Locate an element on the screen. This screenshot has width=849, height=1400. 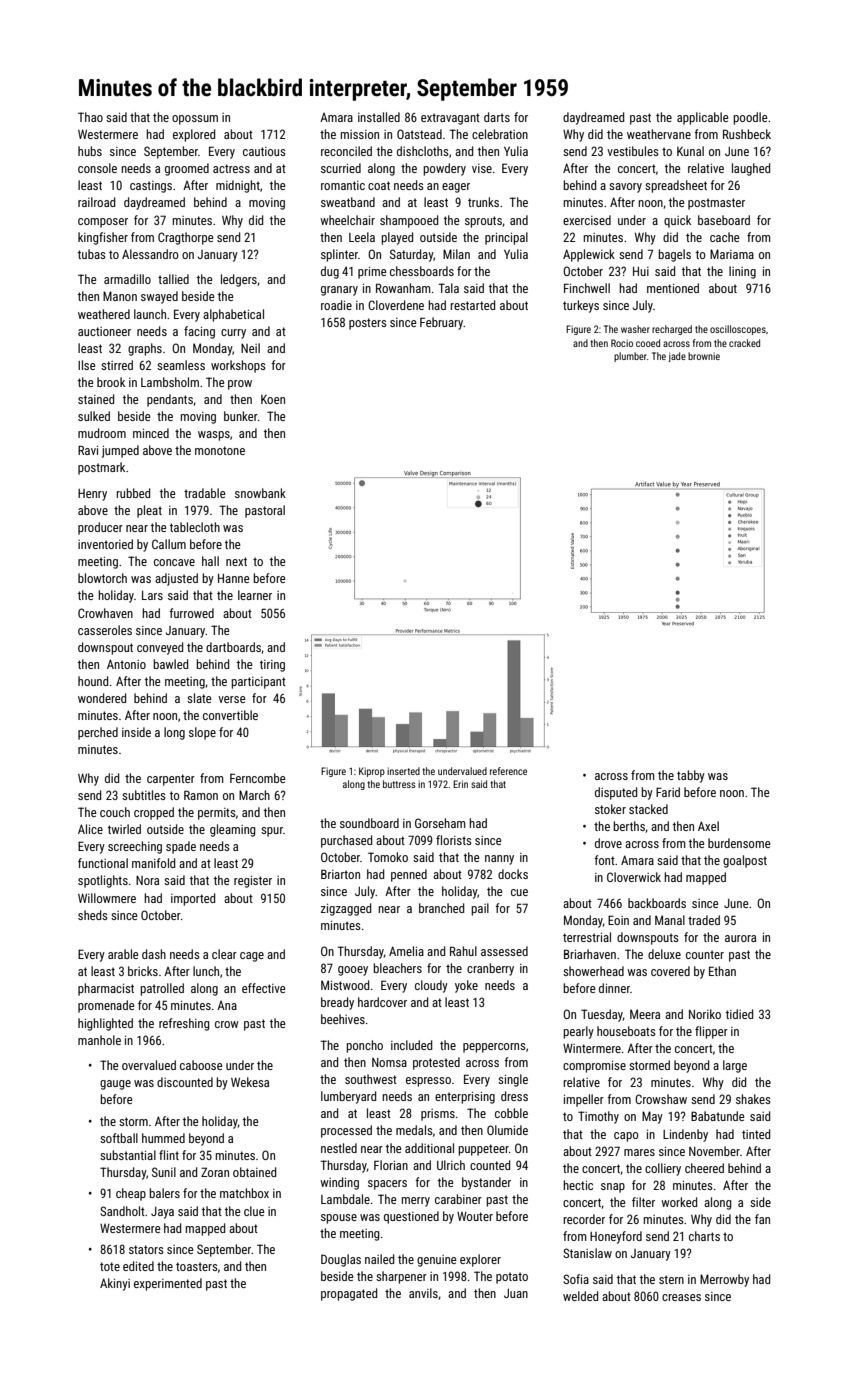
poodle is located at coordinates (750, 118).
